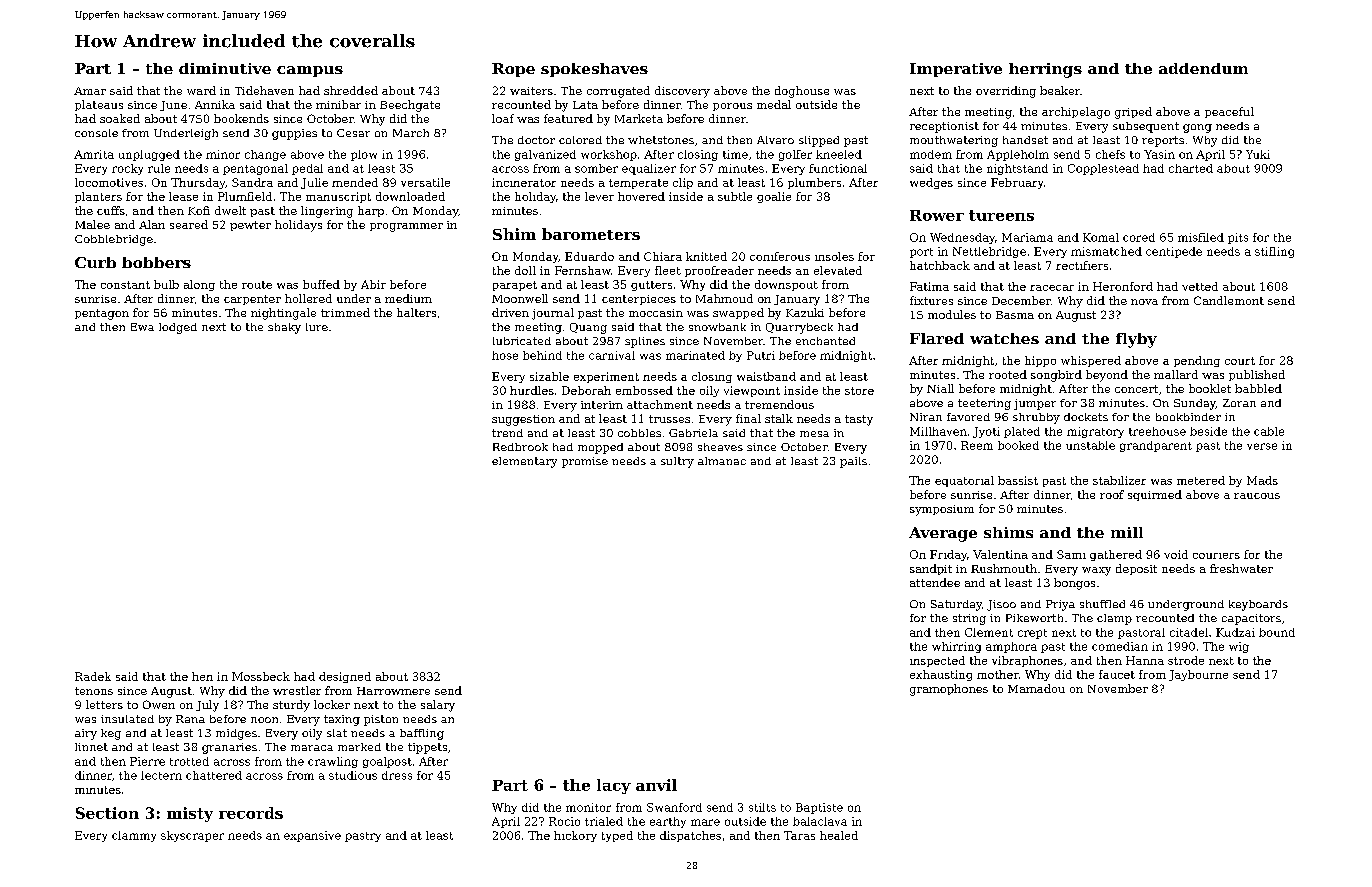 Image resolution: width=1372 pixels, height=887 pixels. Describe the element at coordinates (1208, 431) in the document. I see `beside` at that location.
